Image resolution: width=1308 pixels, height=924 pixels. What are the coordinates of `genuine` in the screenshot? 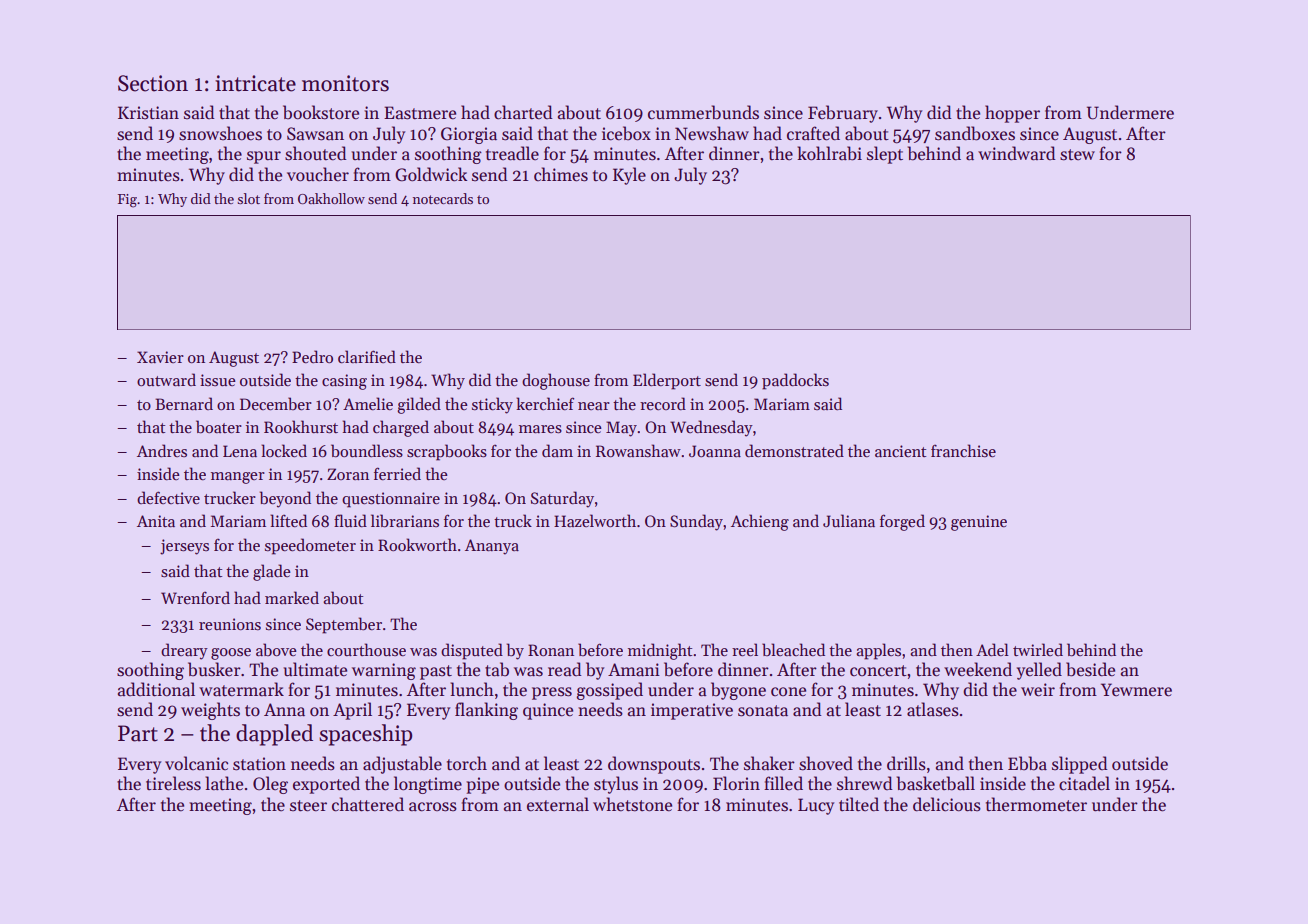 It's located at (979, 523).
